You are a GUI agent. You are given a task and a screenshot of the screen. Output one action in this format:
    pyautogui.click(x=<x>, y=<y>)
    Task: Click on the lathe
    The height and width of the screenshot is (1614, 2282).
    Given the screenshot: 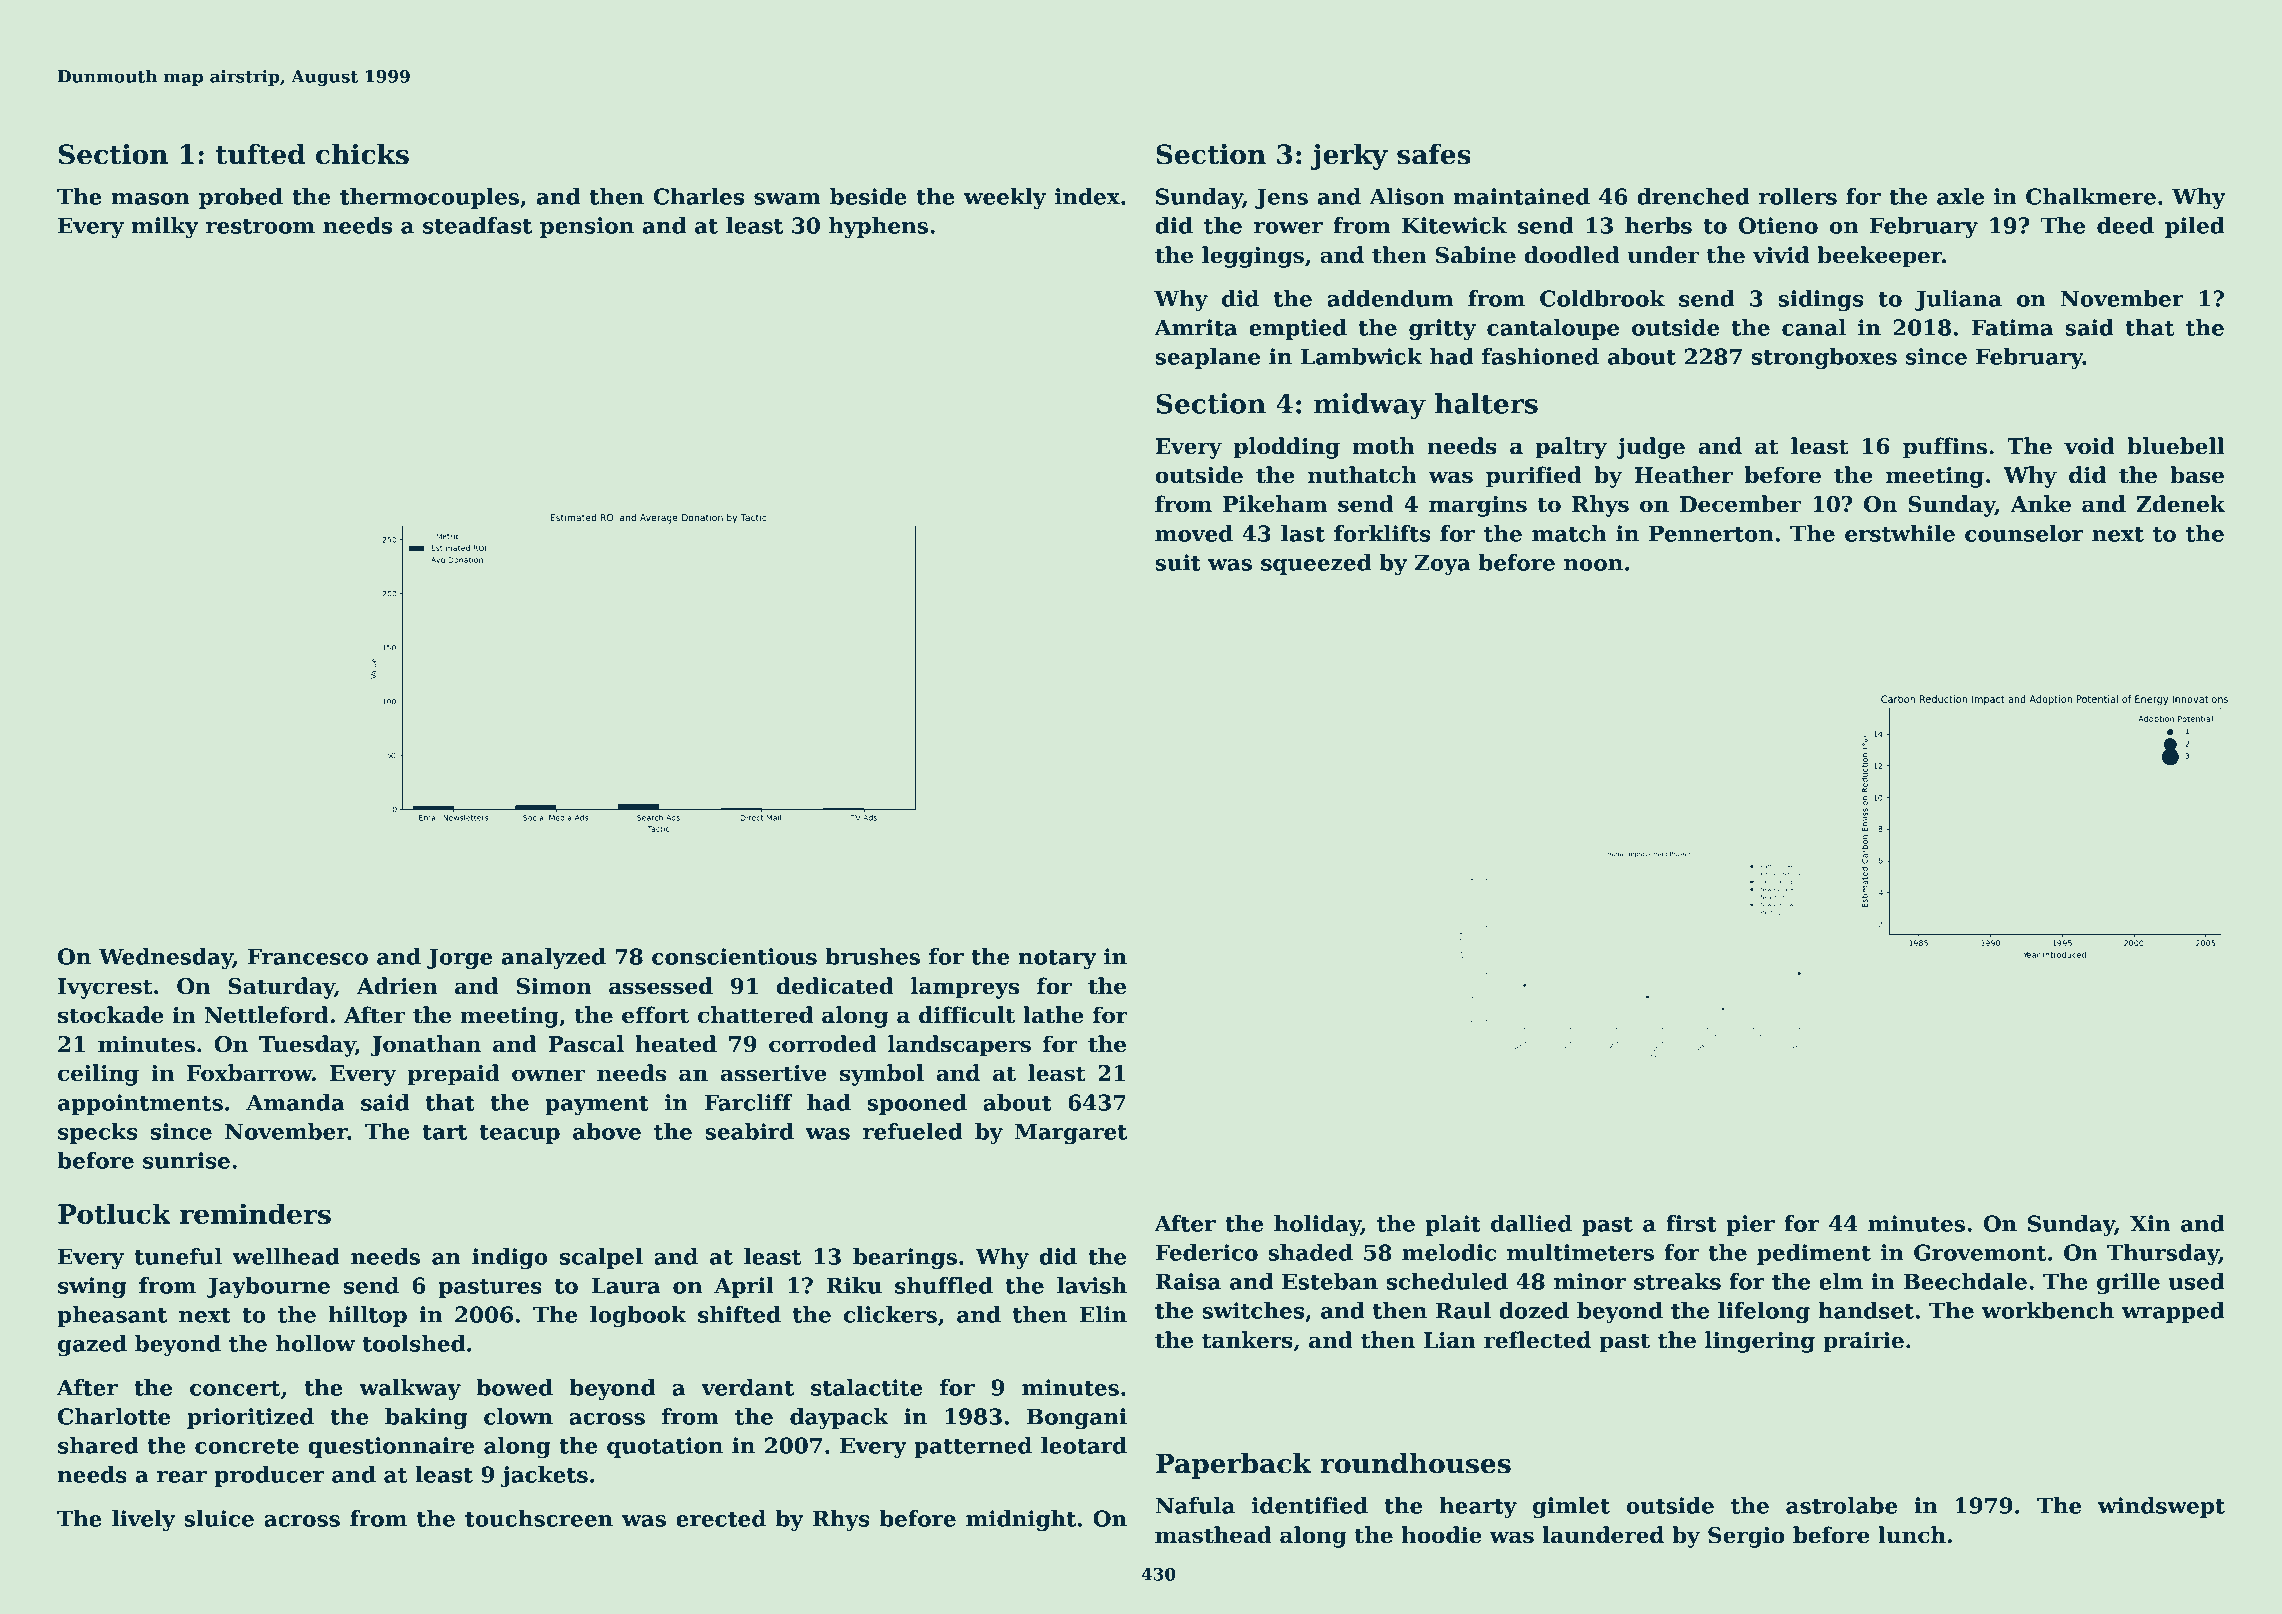 What is the action you would take?
    pyautogui.click(x=1053, y=1015)
